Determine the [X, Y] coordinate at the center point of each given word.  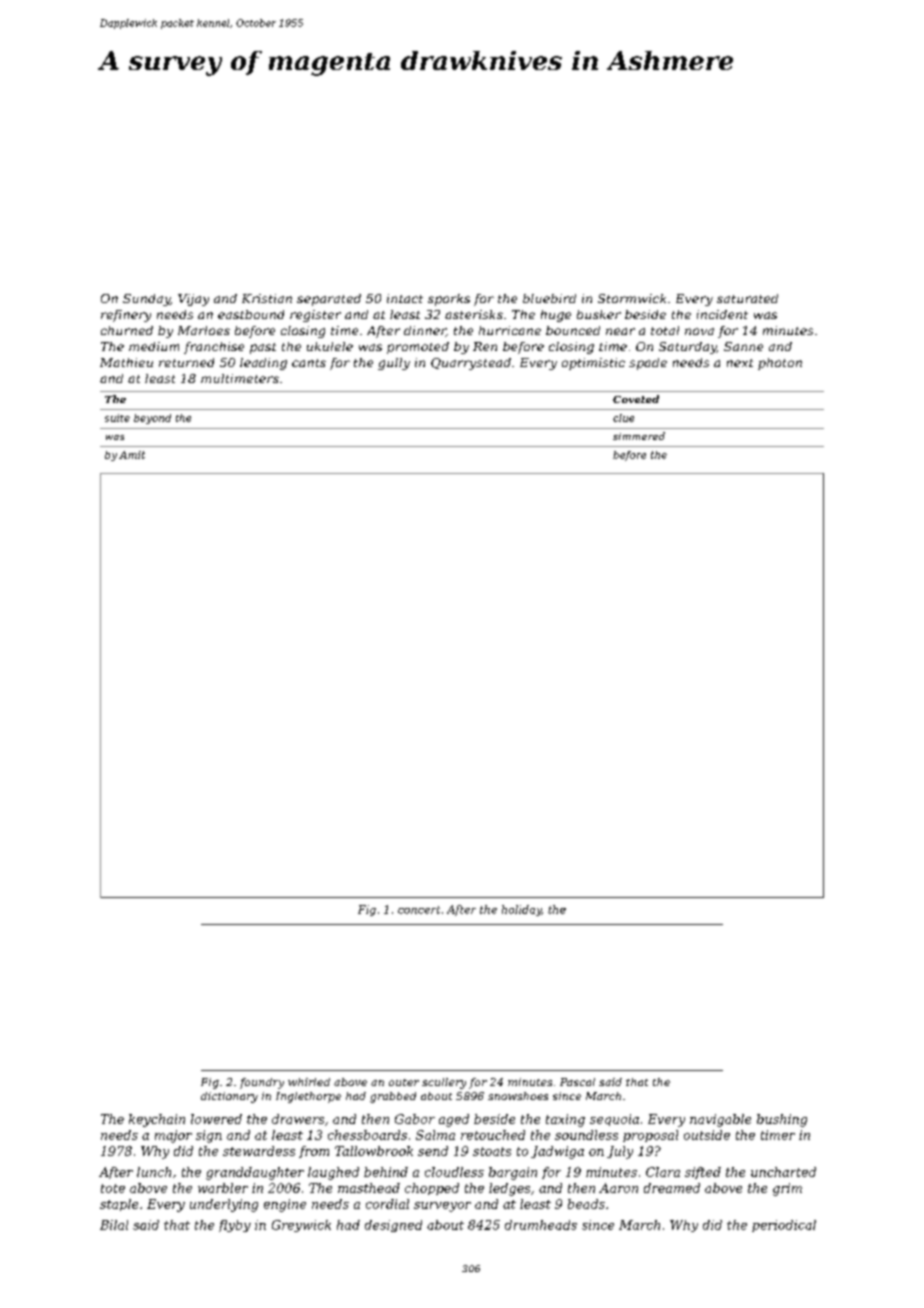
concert [419, 910]
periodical [784, 1226]
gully [394, 364]
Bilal [114, 1225]
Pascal [577, 1082]
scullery [444, 1083]
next [740, 363]
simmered [639, 436]
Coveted [636, 399]
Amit [132, 455]
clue [623, 418]
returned [186, 362]
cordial [387, 1204]
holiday [522, 910]
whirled [309, 1082]
